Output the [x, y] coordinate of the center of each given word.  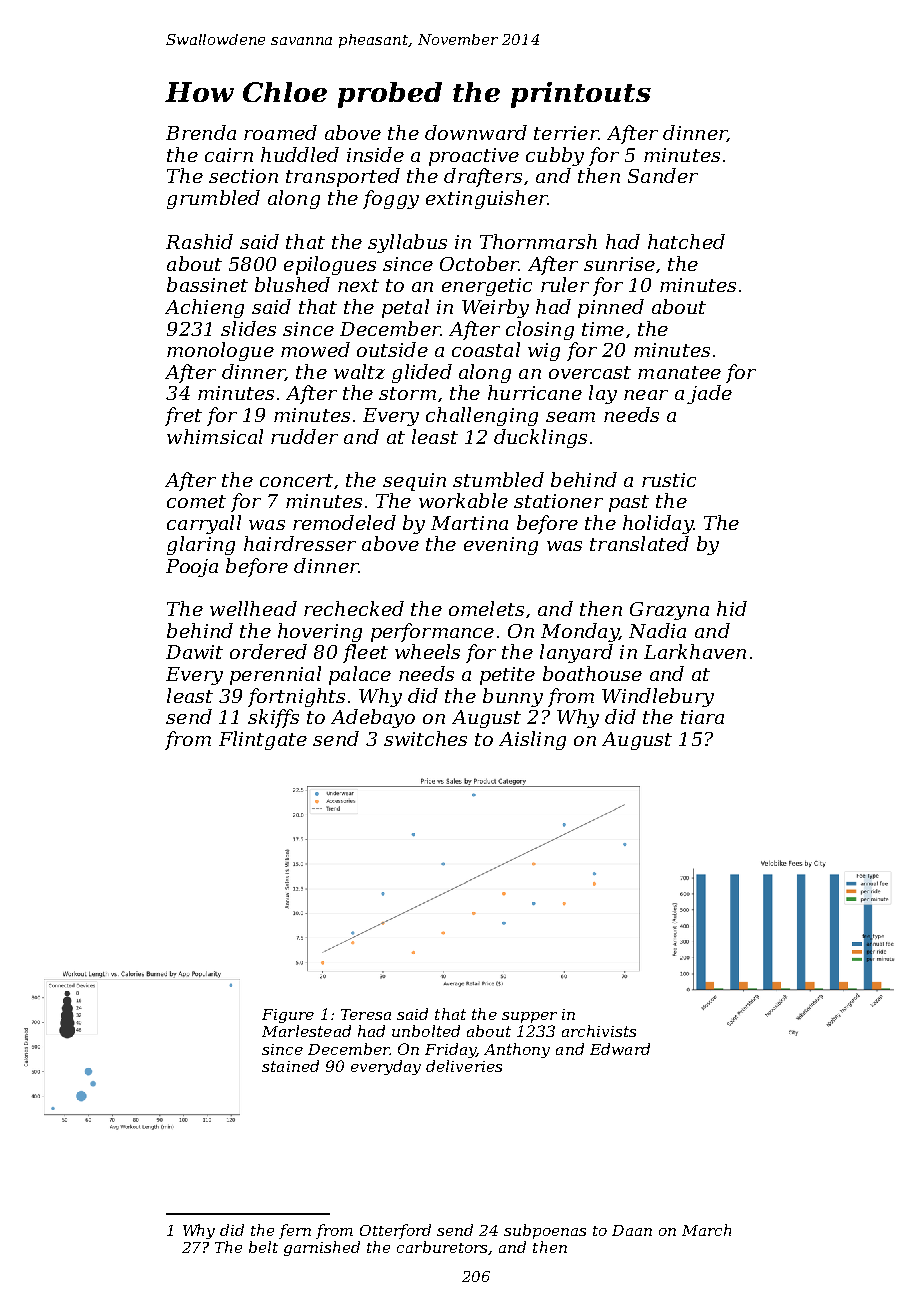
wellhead [253, 608]
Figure [288, 1016]
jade [709, 394]
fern [295, 1231]
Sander [663, 175]
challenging [482, 416]
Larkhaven [695, 651]
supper [529, 1017]
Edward [620, 1049]
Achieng [204, 308]
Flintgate [263, 740]
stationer [558, 501]
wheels [427, 651]
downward [476, 132]
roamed [280, 132]
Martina [469, 523]
